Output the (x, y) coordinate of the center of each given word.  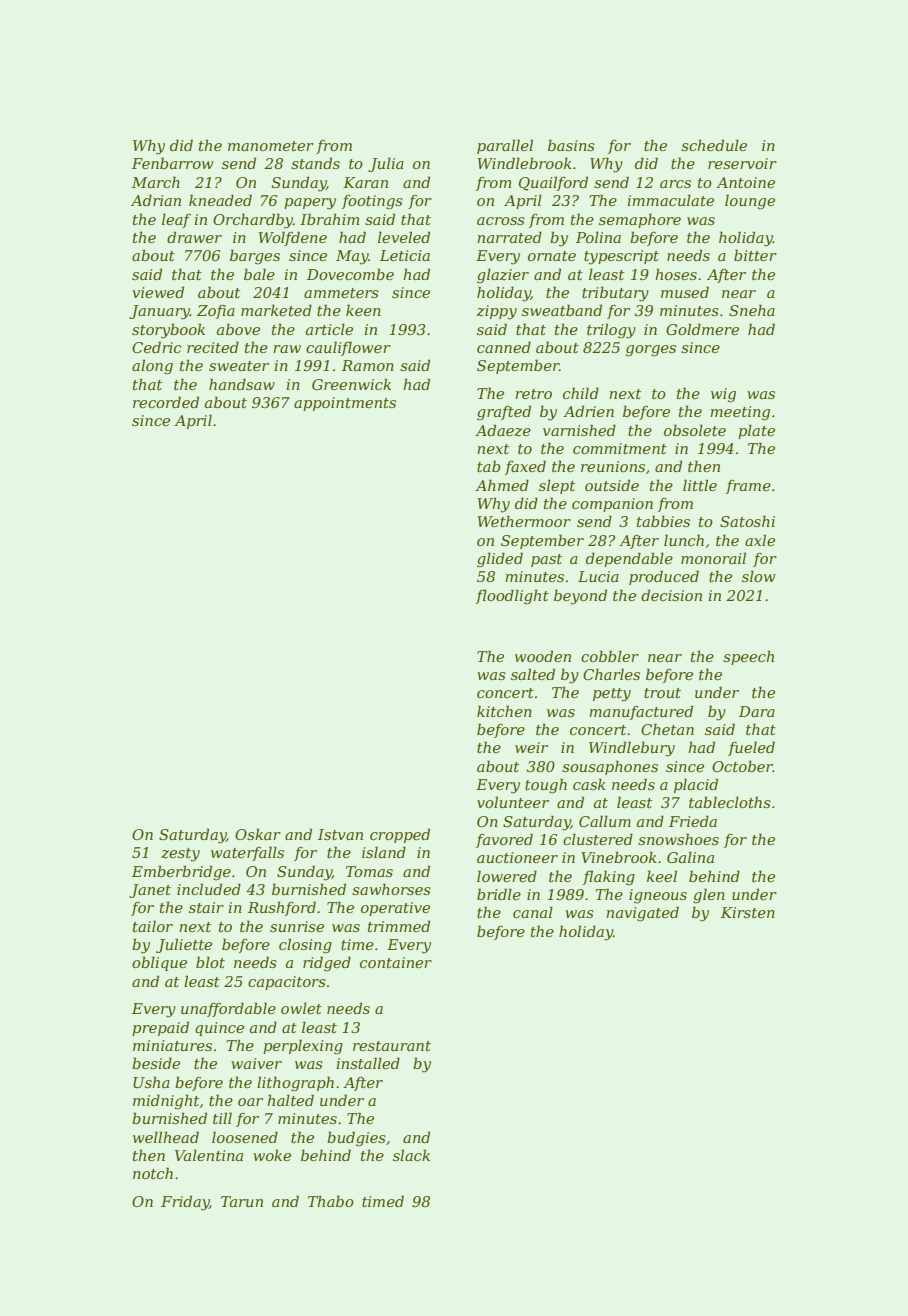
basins (571, 145)
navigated (642, 914)
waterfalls (247, 853)
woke (272, 1155)
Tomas (369, 871)
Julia (386, 164)
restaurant (392, 1046)
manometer (271, 146)
